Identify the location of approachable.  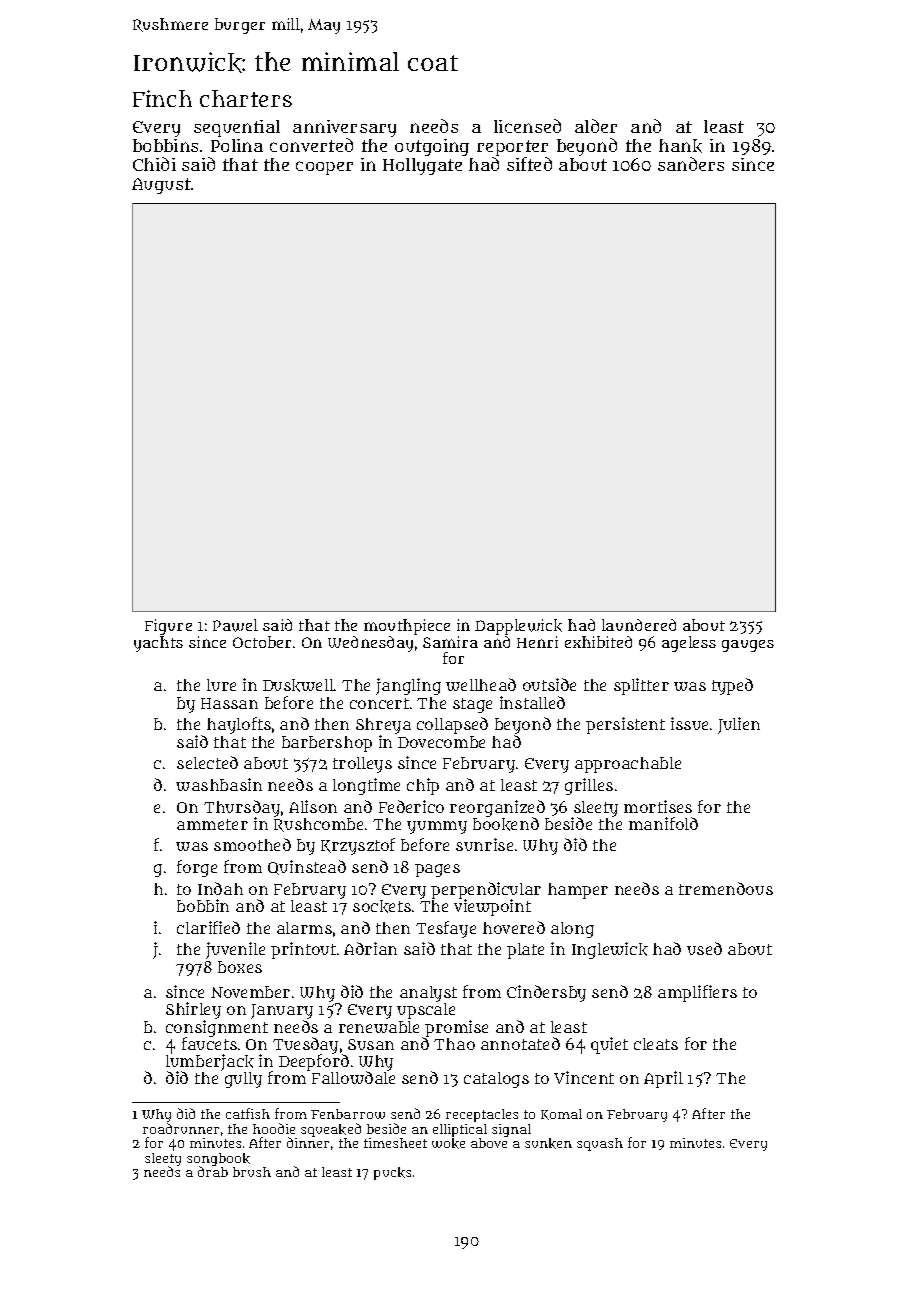
(628, 765).
